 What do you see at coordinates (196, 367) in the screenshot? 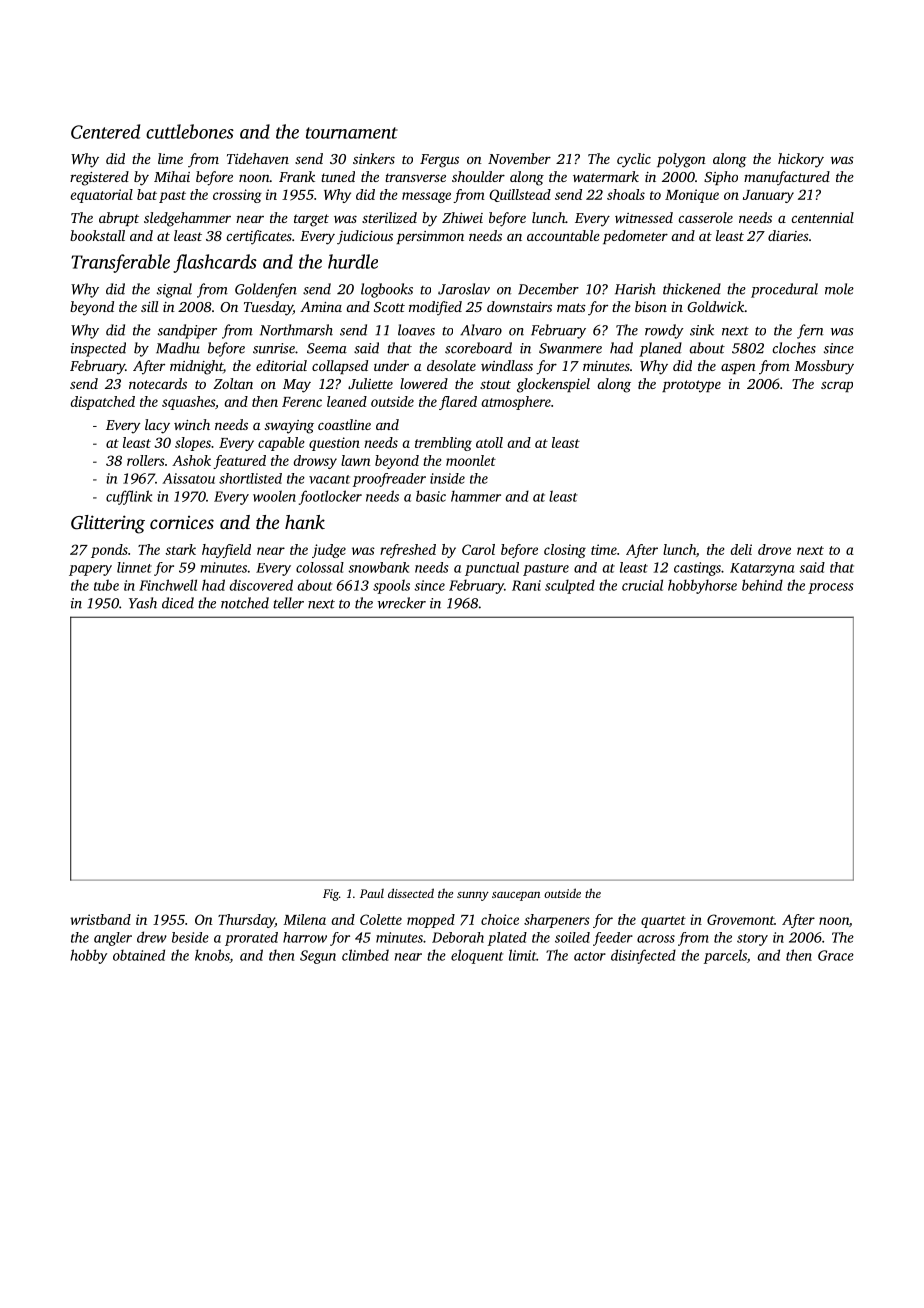
I see `midnight` at bounding box center [196, 367].
